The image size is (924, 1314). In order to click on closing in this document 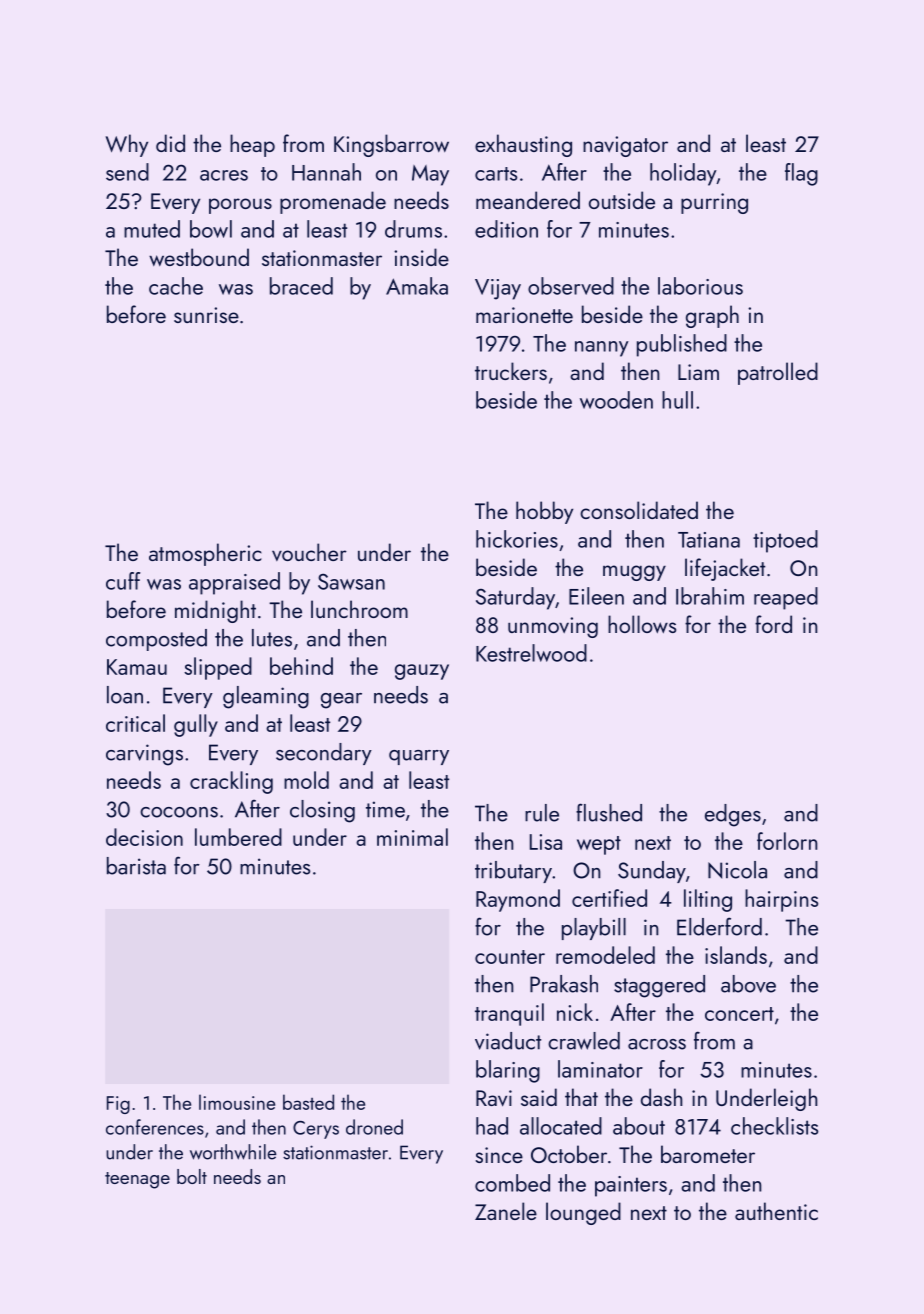, I will do `click(322, 811)`.
